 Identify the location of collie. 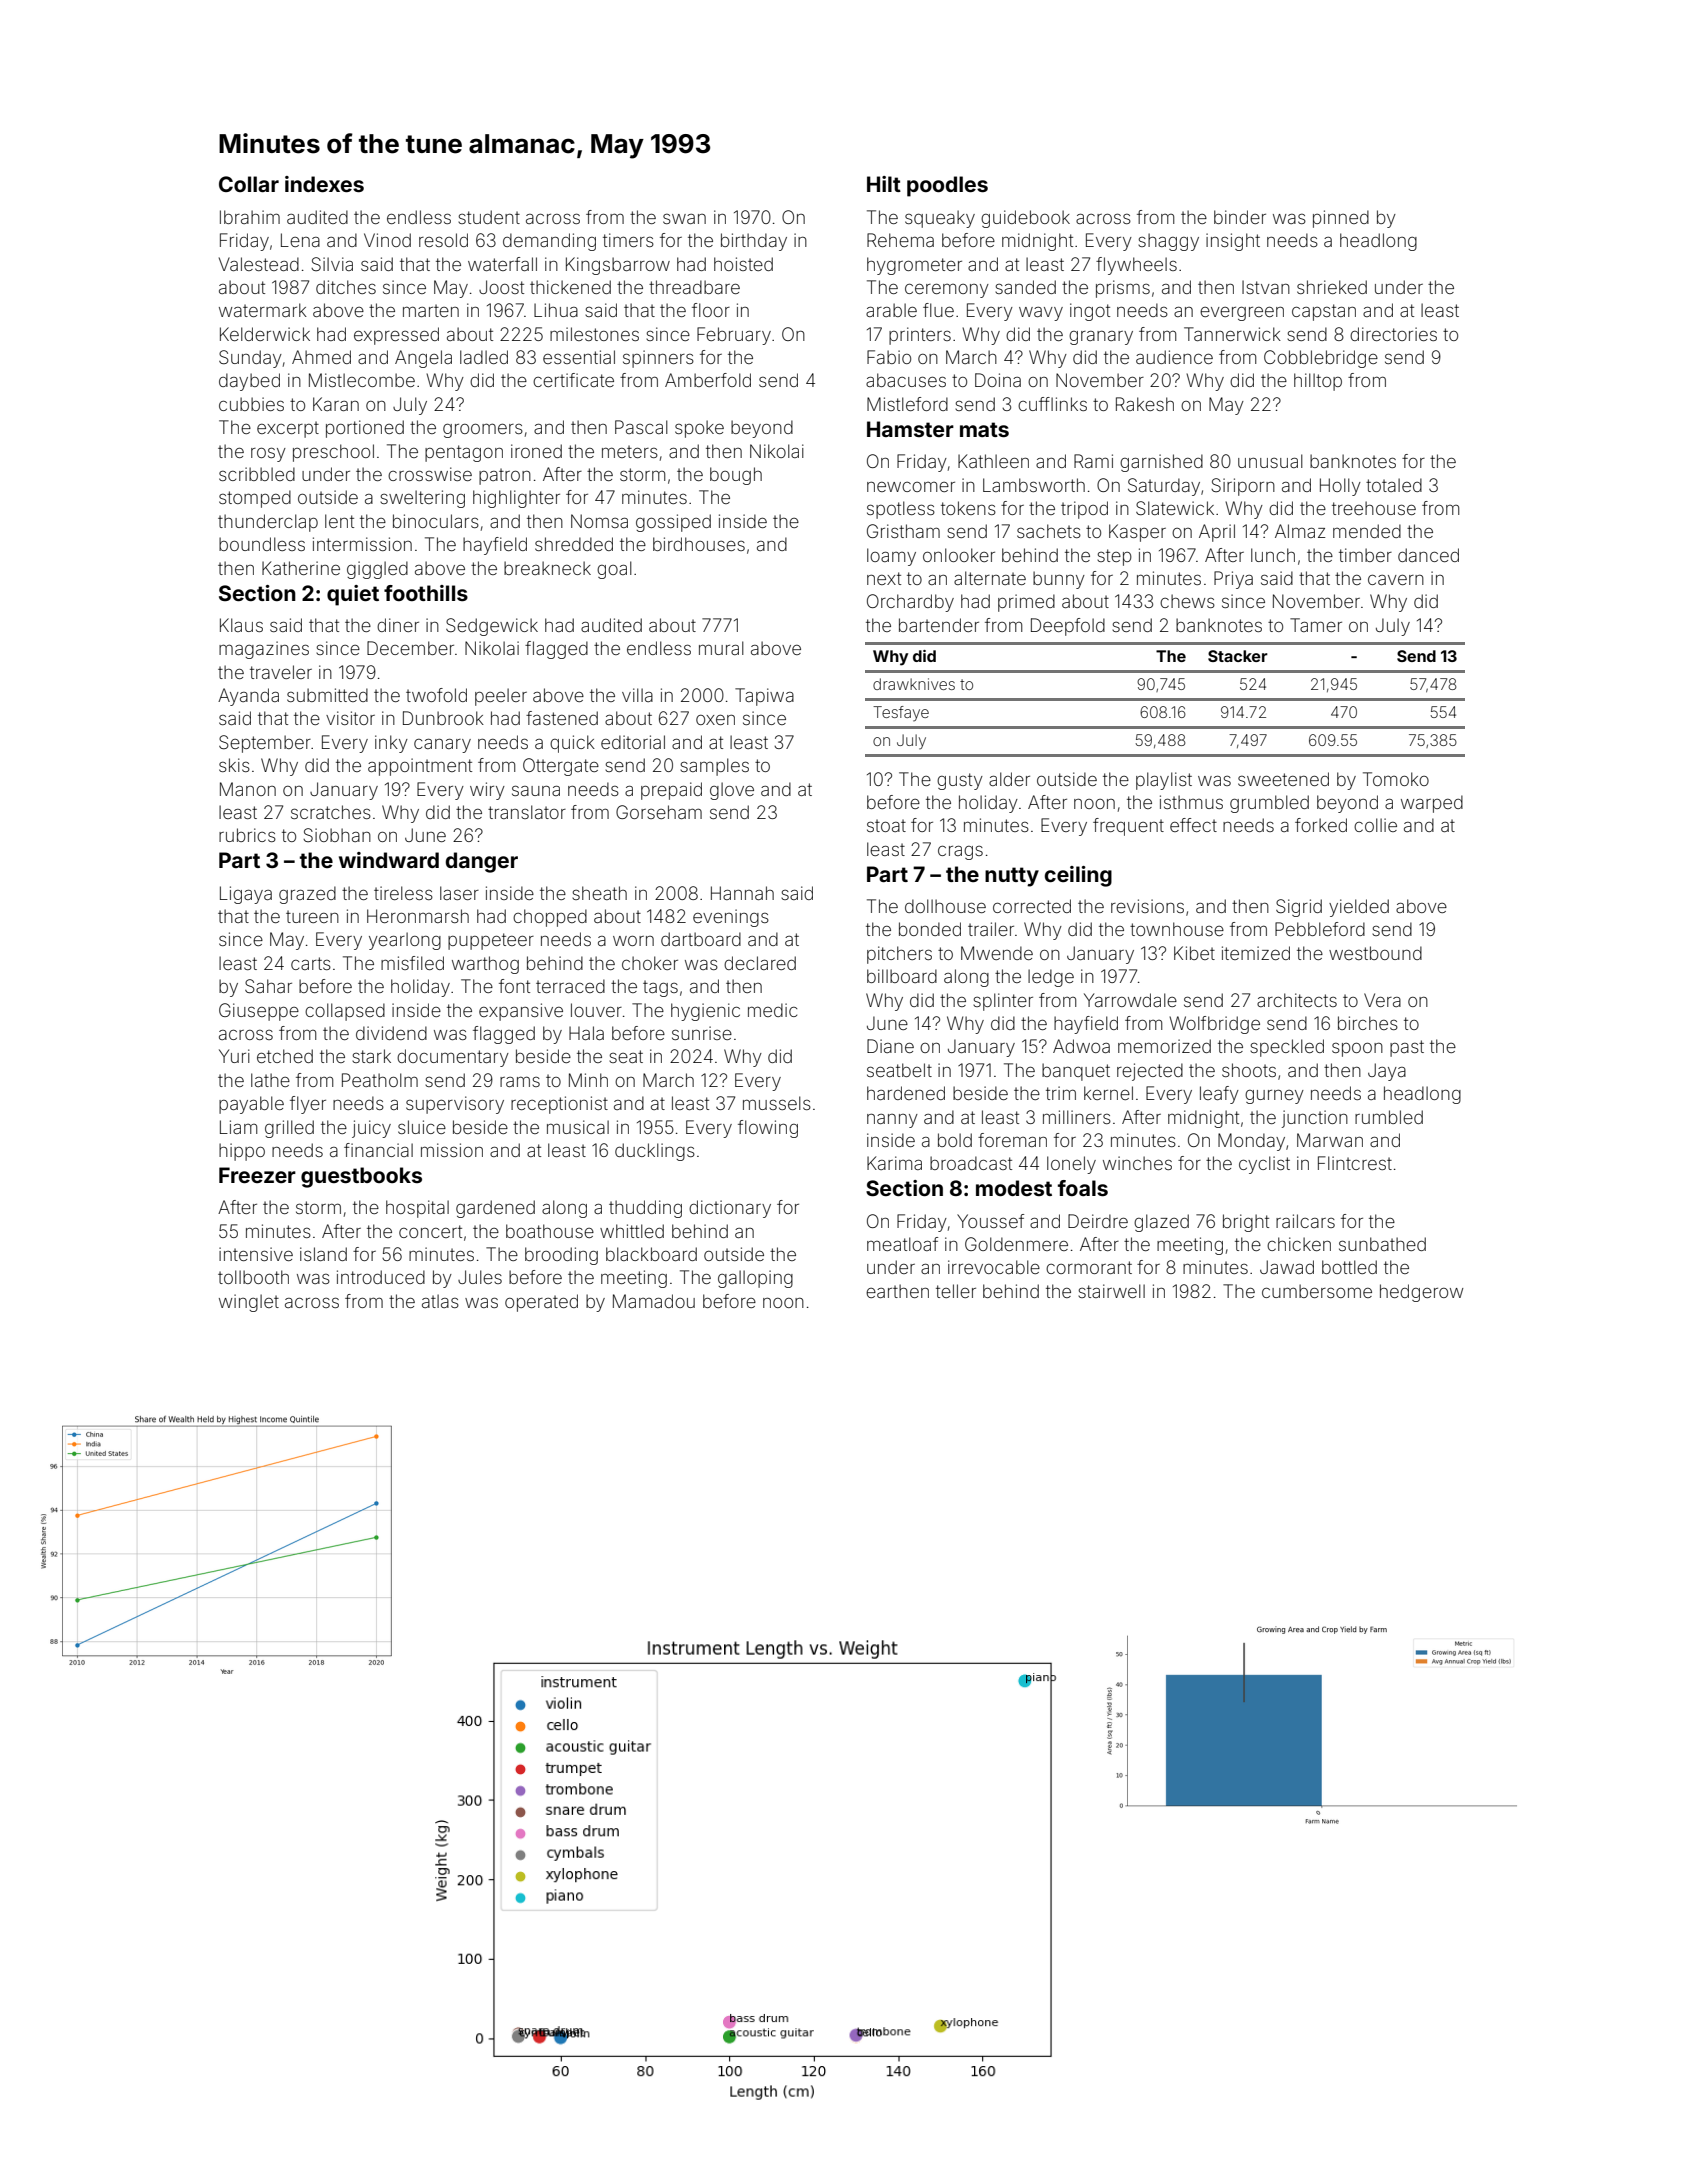
(1375, 825).
